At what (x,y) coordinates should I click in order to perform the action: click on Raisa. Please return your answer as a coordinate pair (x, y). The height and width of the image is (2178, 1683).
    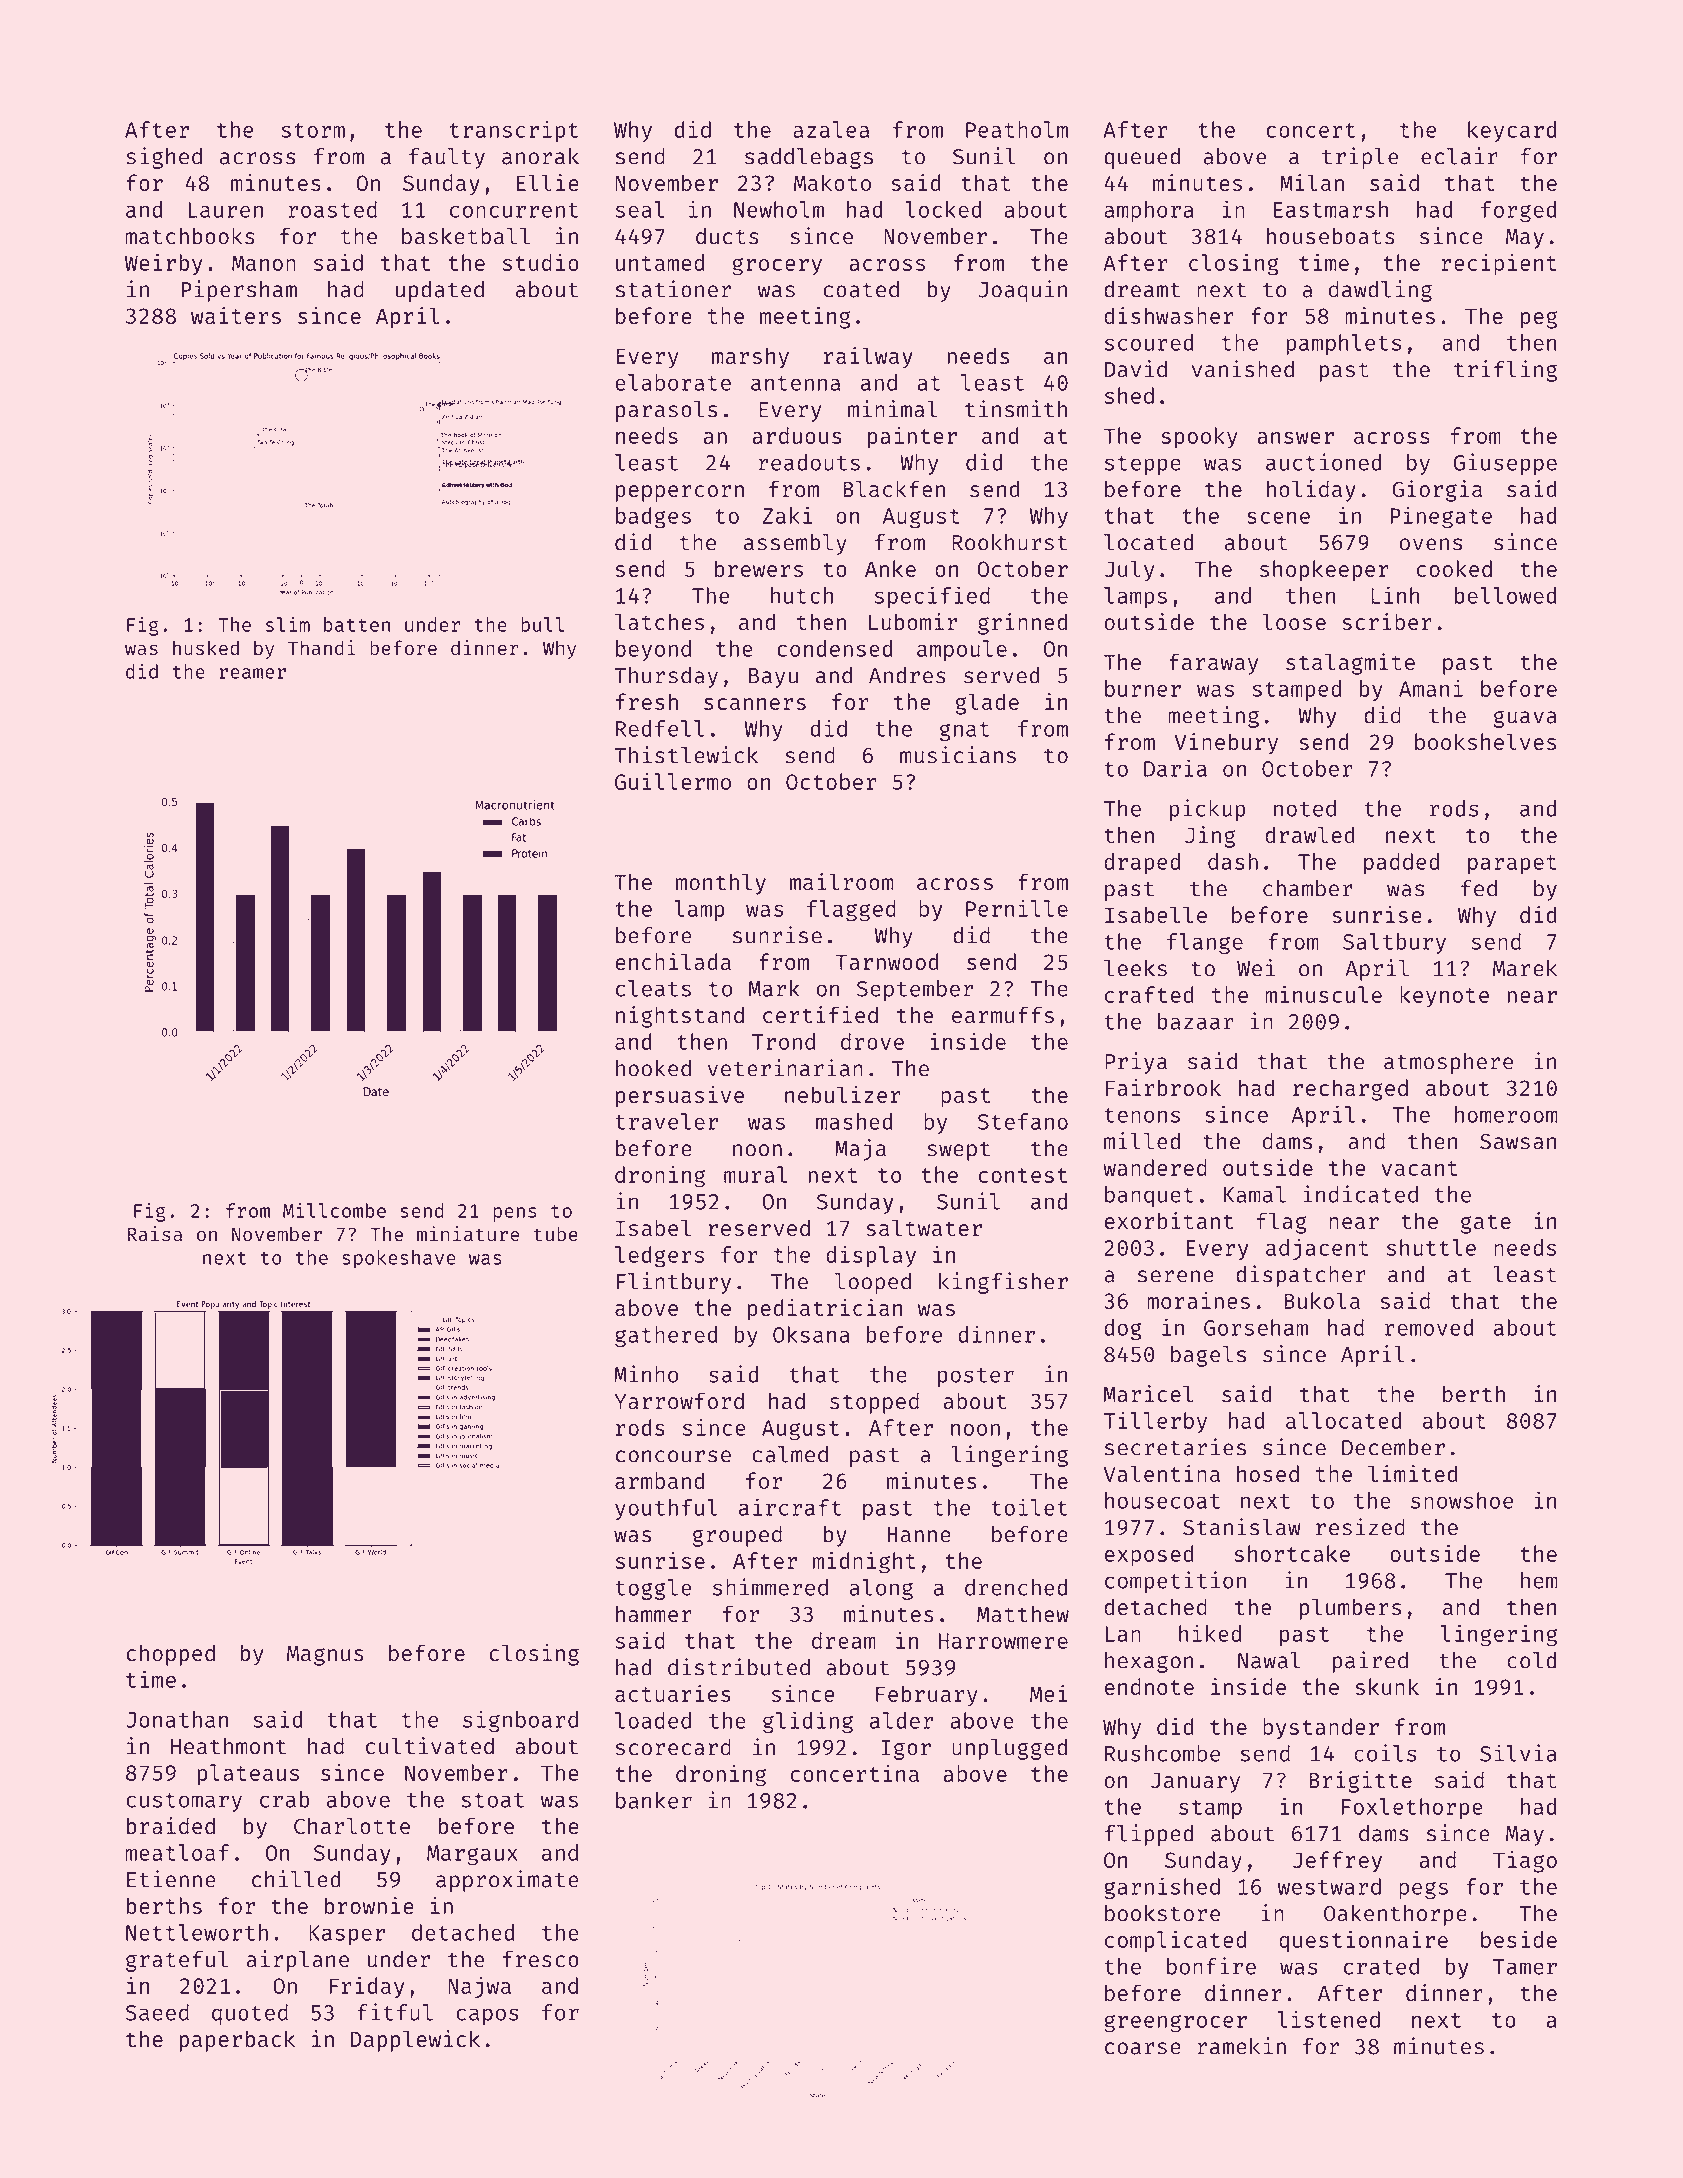
    Looking at the image, I should click on (155, 1234).
